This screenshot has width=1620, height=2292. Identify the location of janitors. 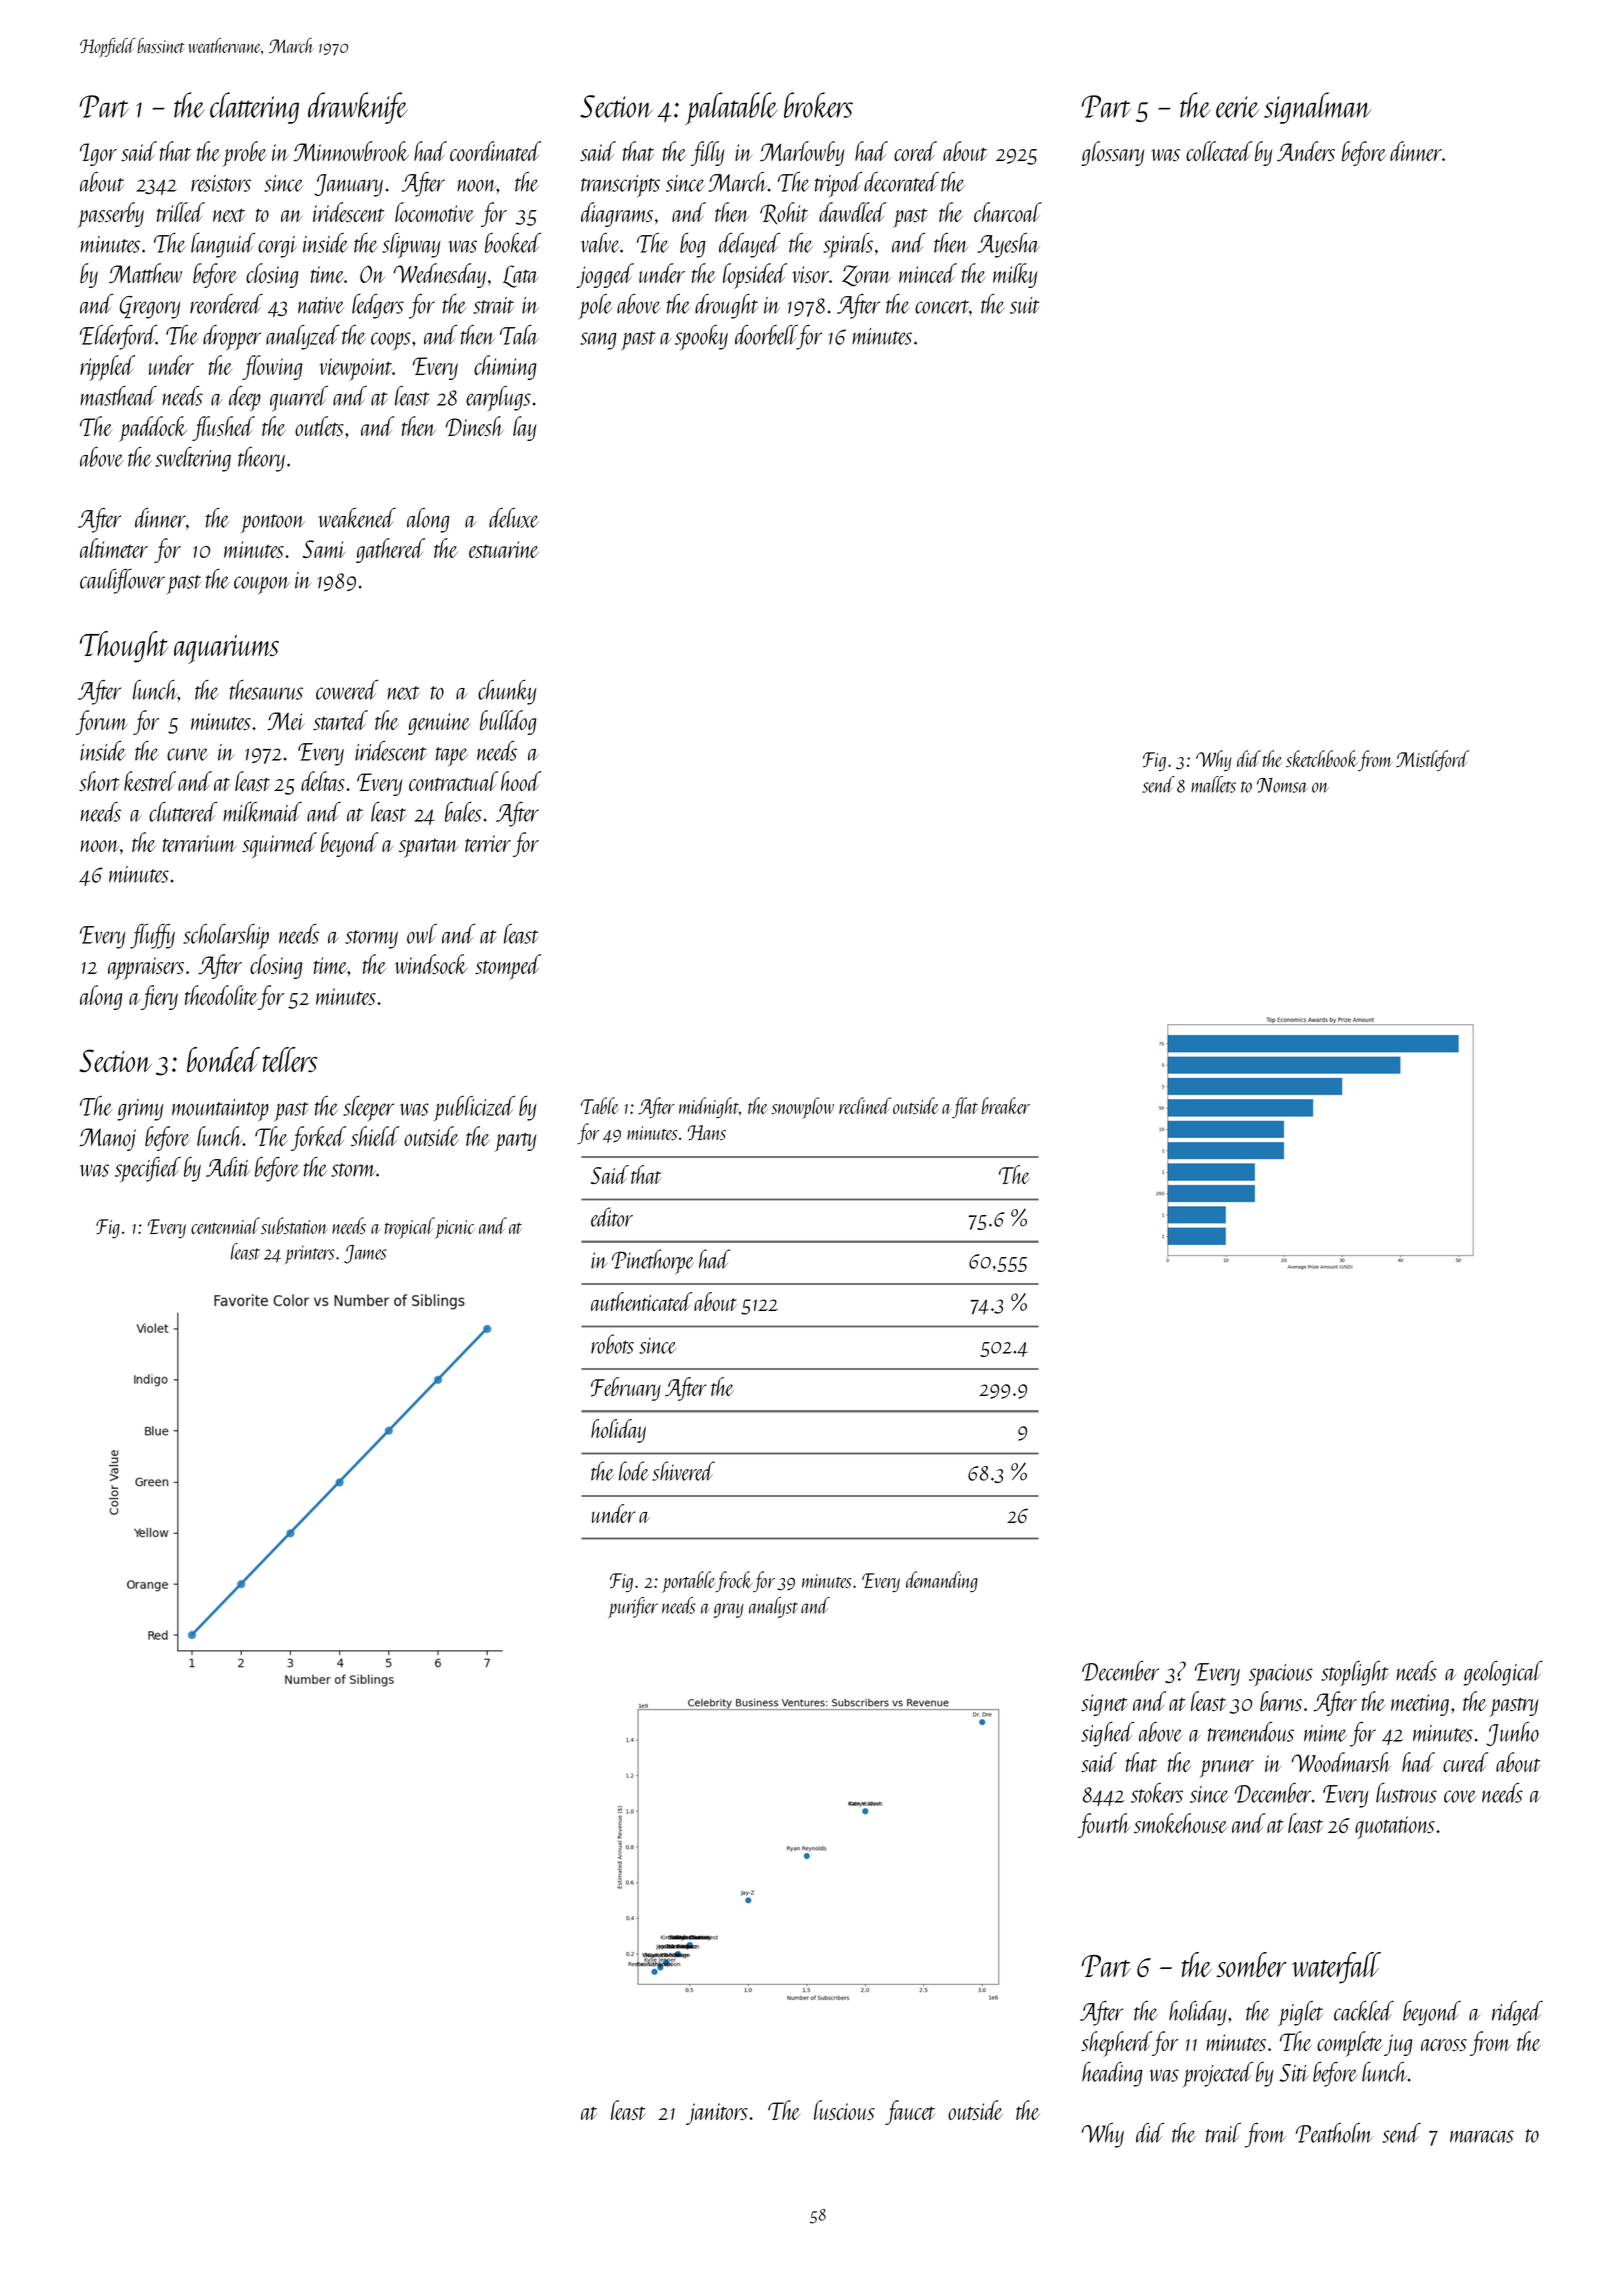
(717, 2114).
